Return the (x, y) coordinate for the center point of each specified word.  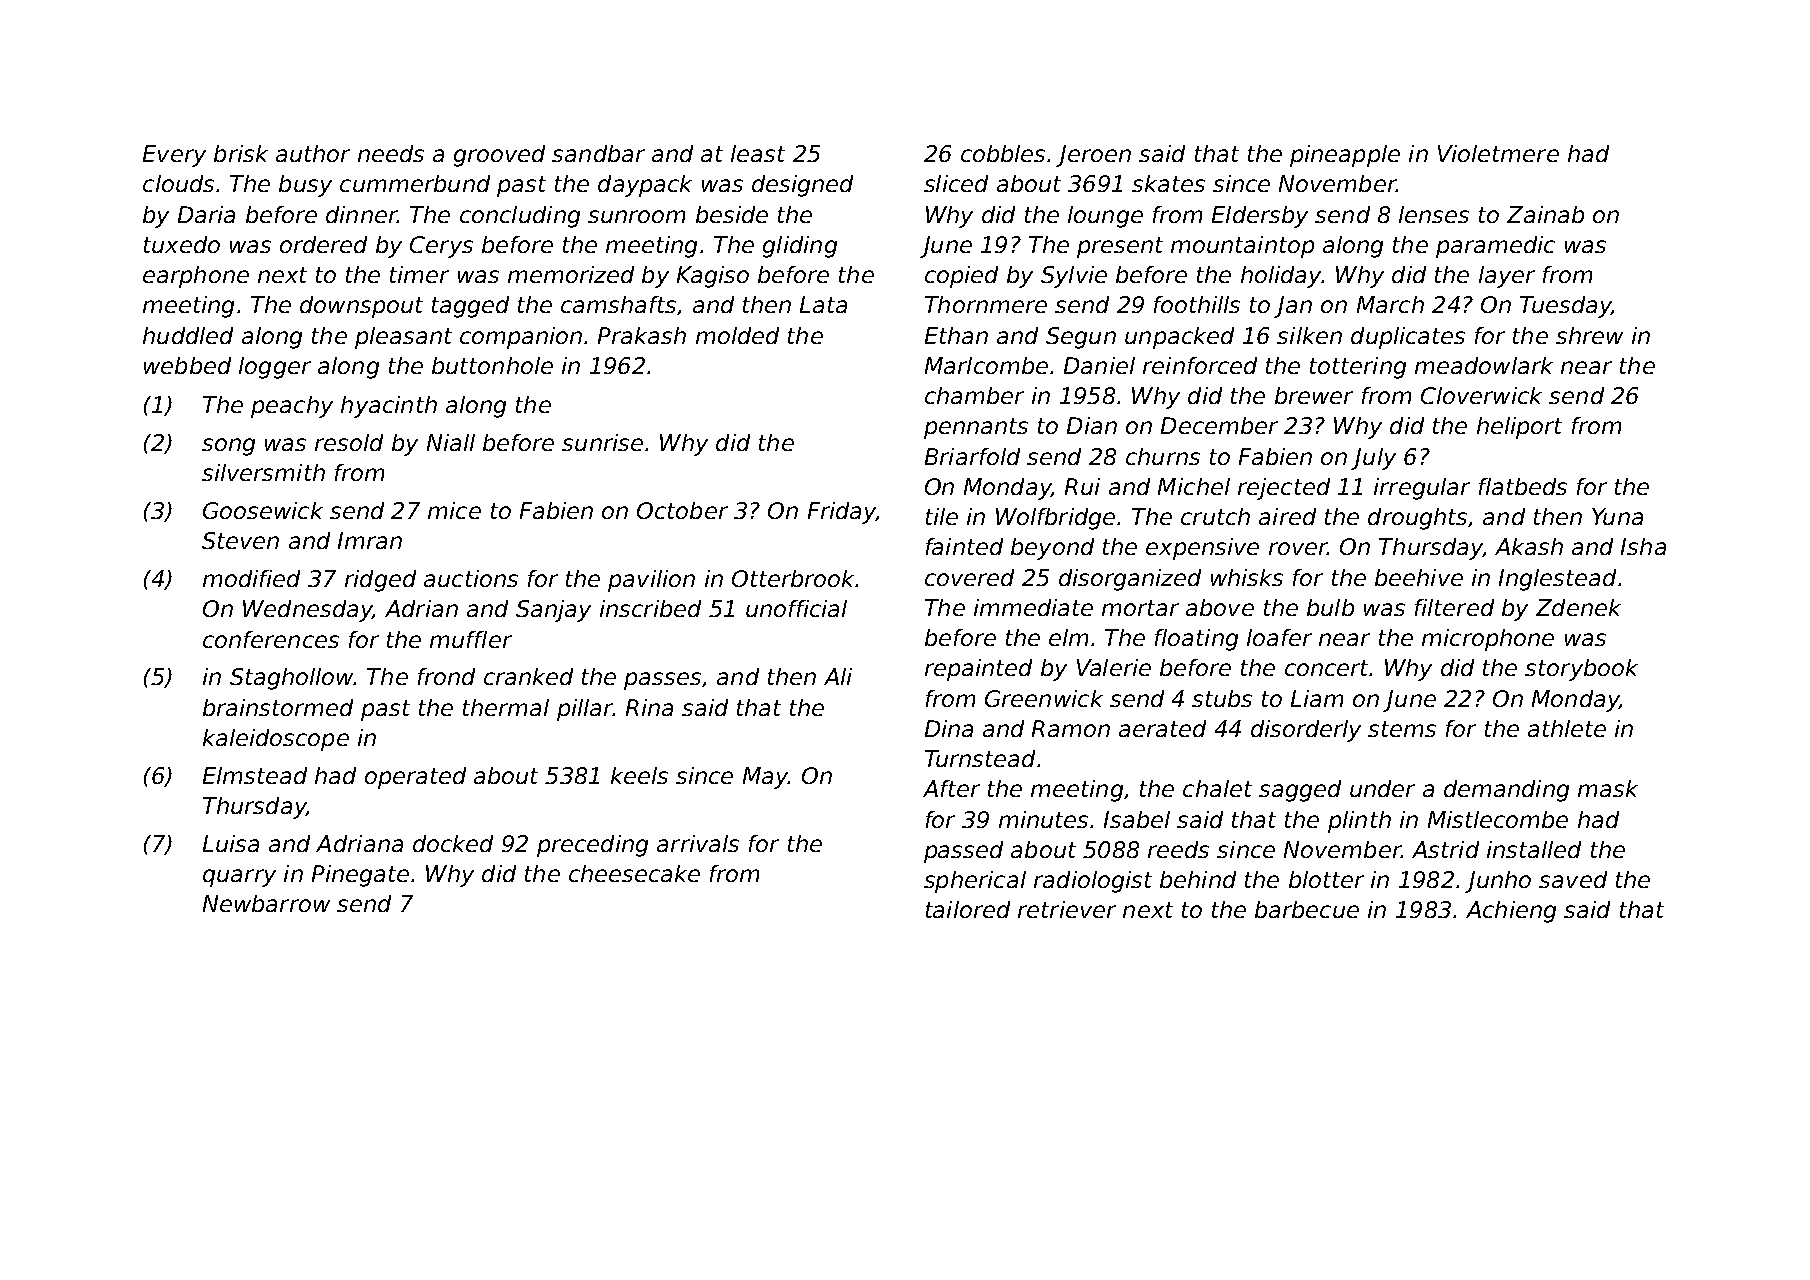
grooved (499, 156)
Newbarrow (266, 903)
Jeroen (1093, 156)
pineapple (1345, 156)
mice (454, 510)
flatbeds (1523, 486)
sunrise (602, 442)
